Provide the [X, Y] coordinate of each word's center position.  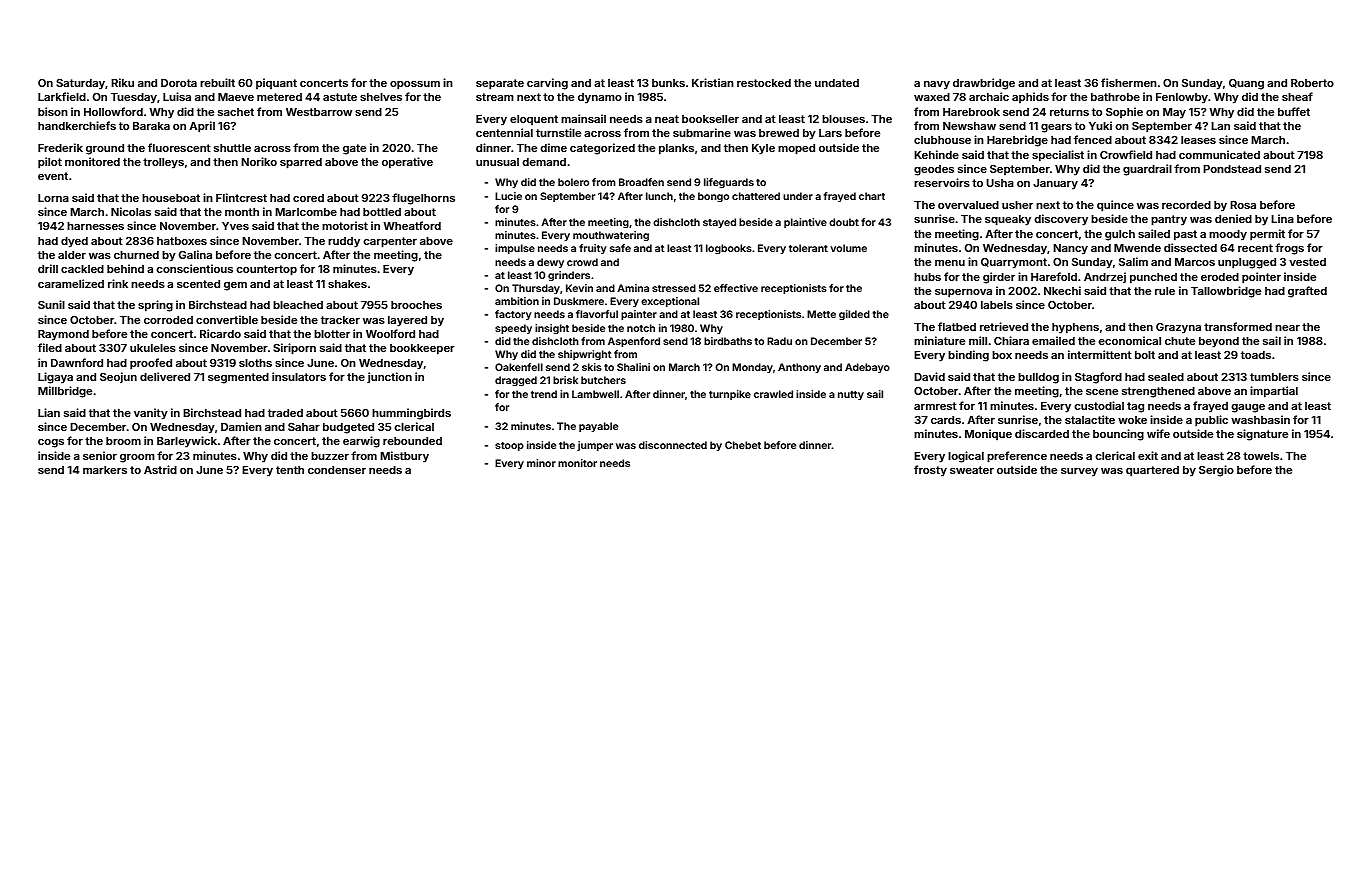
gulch [1120, 235]
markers [105, 470]
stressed [674, 288]
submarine [702, 132]
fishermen [1129, 82]
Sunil [51, 304]
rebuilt [217, 82]
